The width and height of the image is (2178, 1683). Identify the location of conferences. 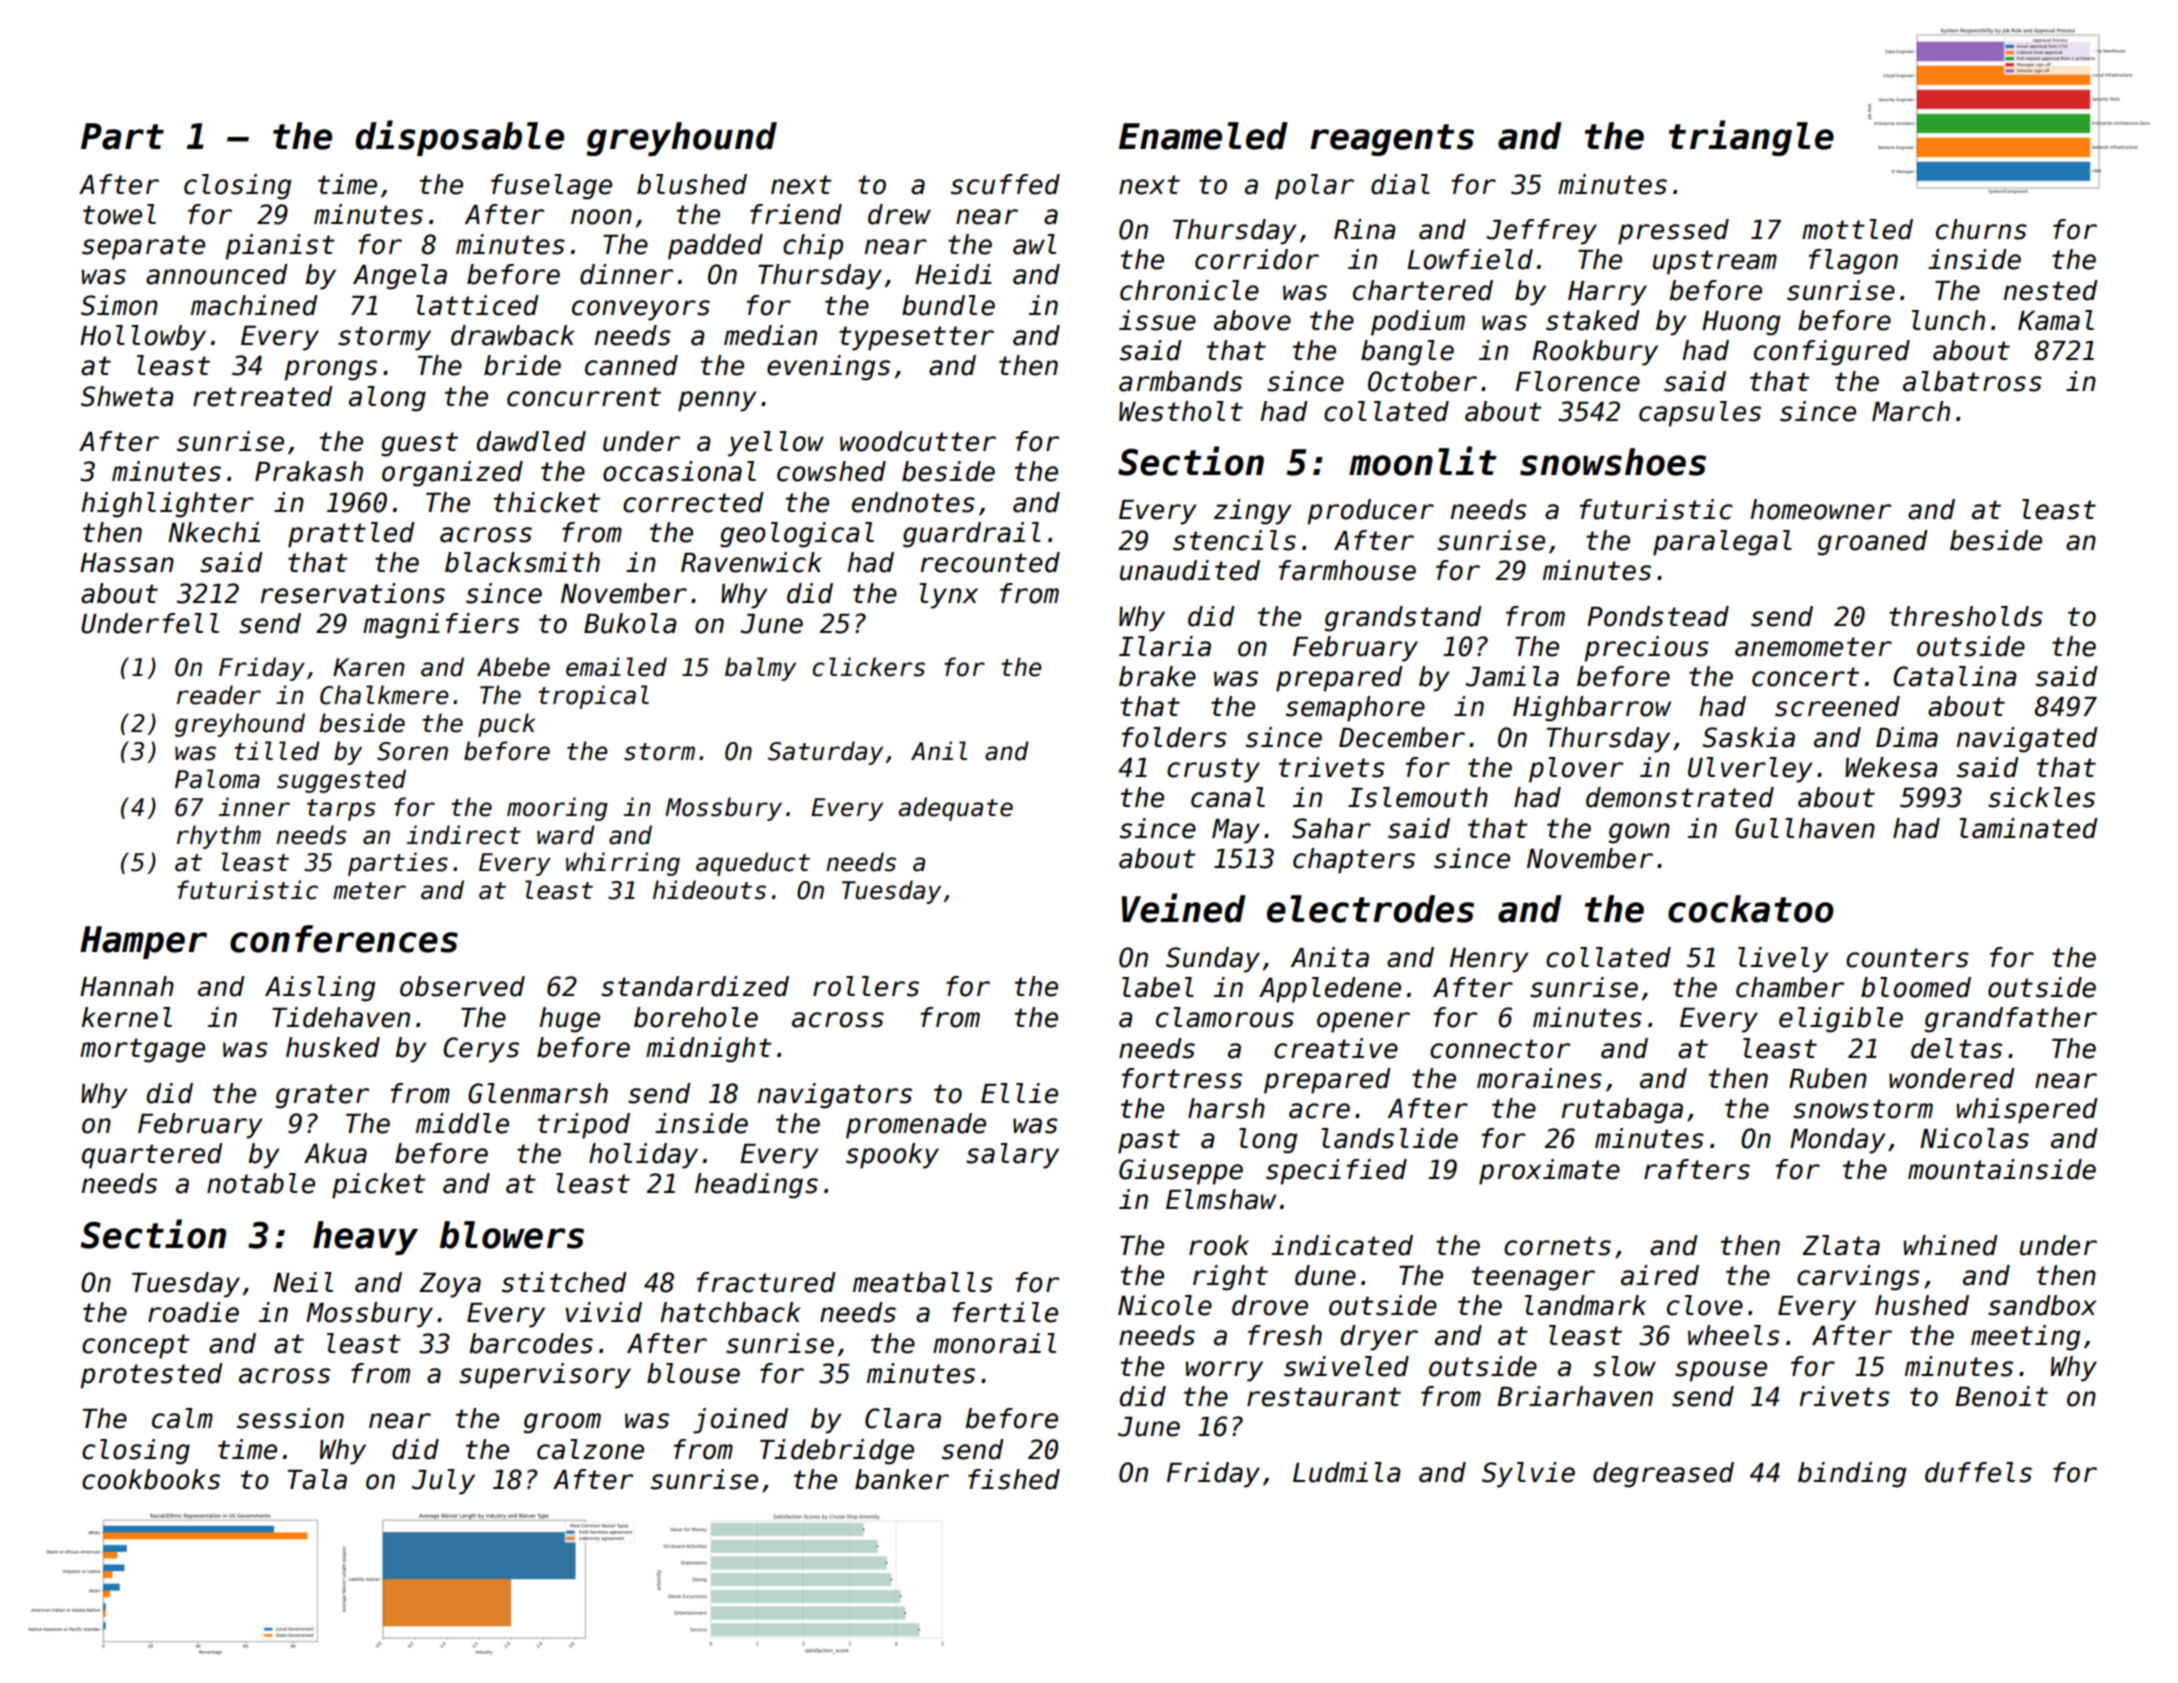
(344, 939).
